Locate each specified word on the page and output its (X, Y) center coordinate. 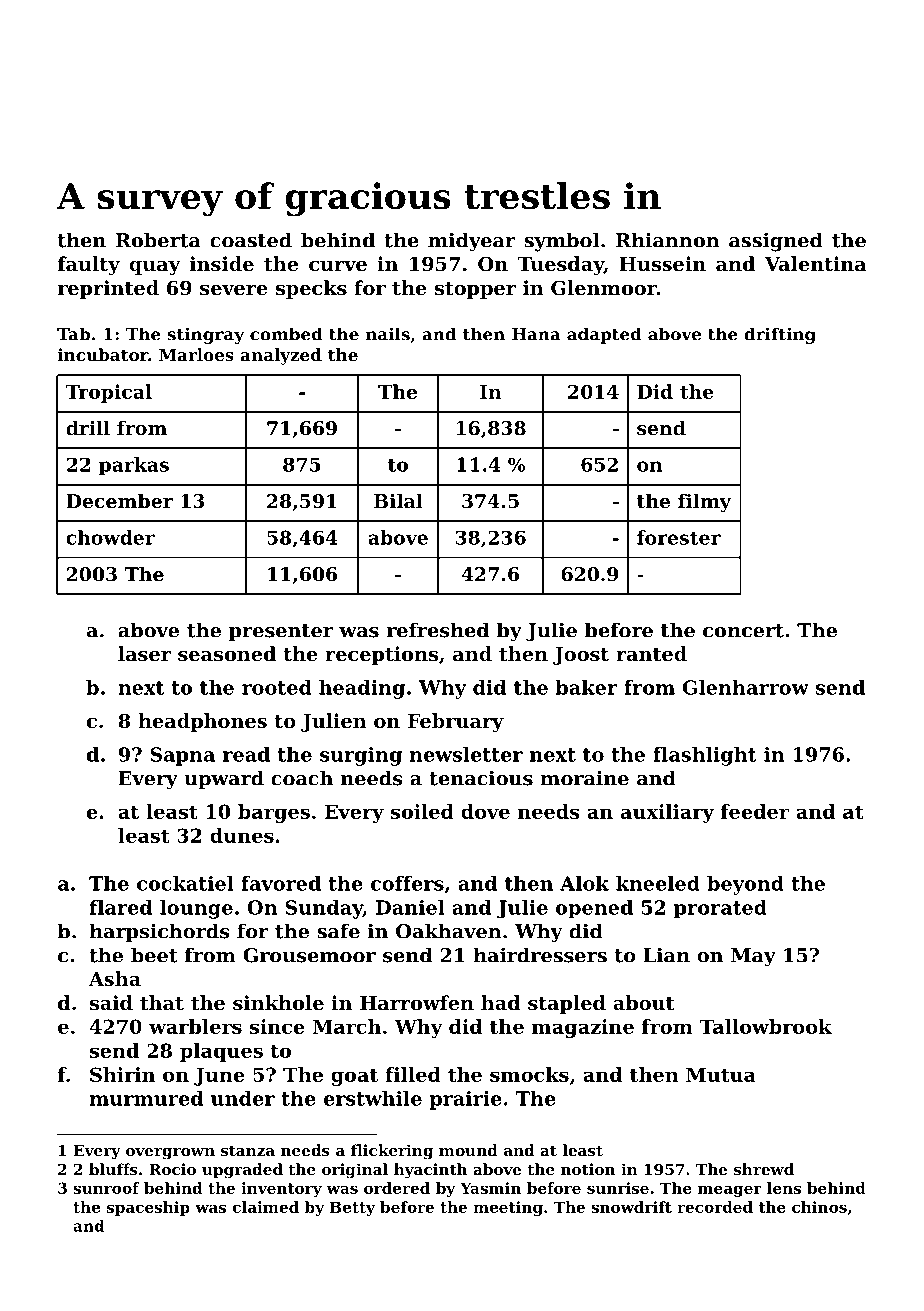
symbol (562, 242)
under (243, 1098)
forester (679, 537)
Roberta (158, 240)
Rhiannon (668, 240)
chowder (110, 537)
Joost (581, 656)
